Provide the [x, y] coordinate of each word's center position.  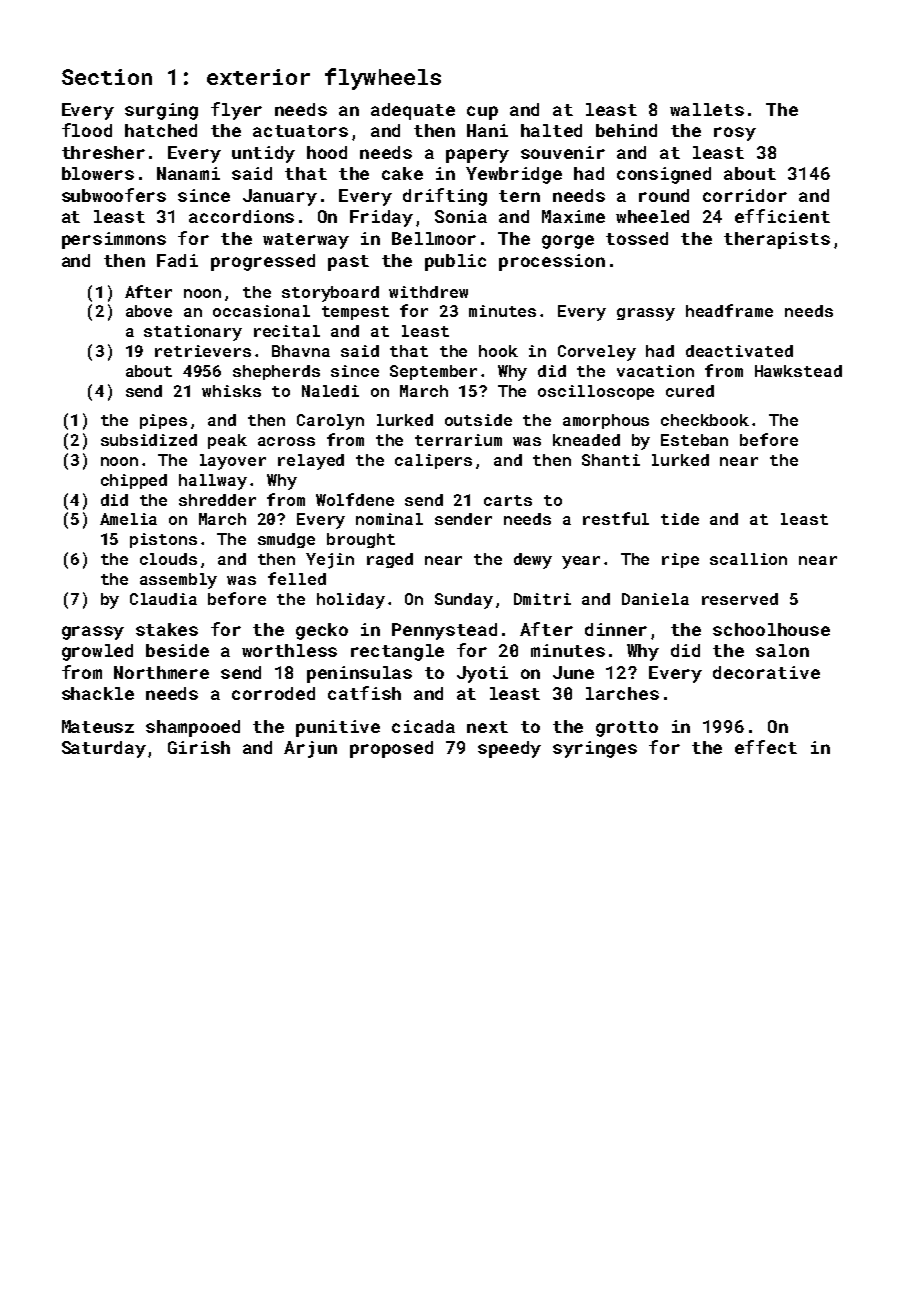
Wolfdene [355, 499]
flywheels [383, 79]
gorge [568, 242]
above [149, 311]
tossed [637, 238]
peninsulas [359, 674]
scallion [748, 559]
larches [622, 693]
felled [297, 578]
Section [107, 77]
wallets [707, 109]
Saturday [104, 749]
